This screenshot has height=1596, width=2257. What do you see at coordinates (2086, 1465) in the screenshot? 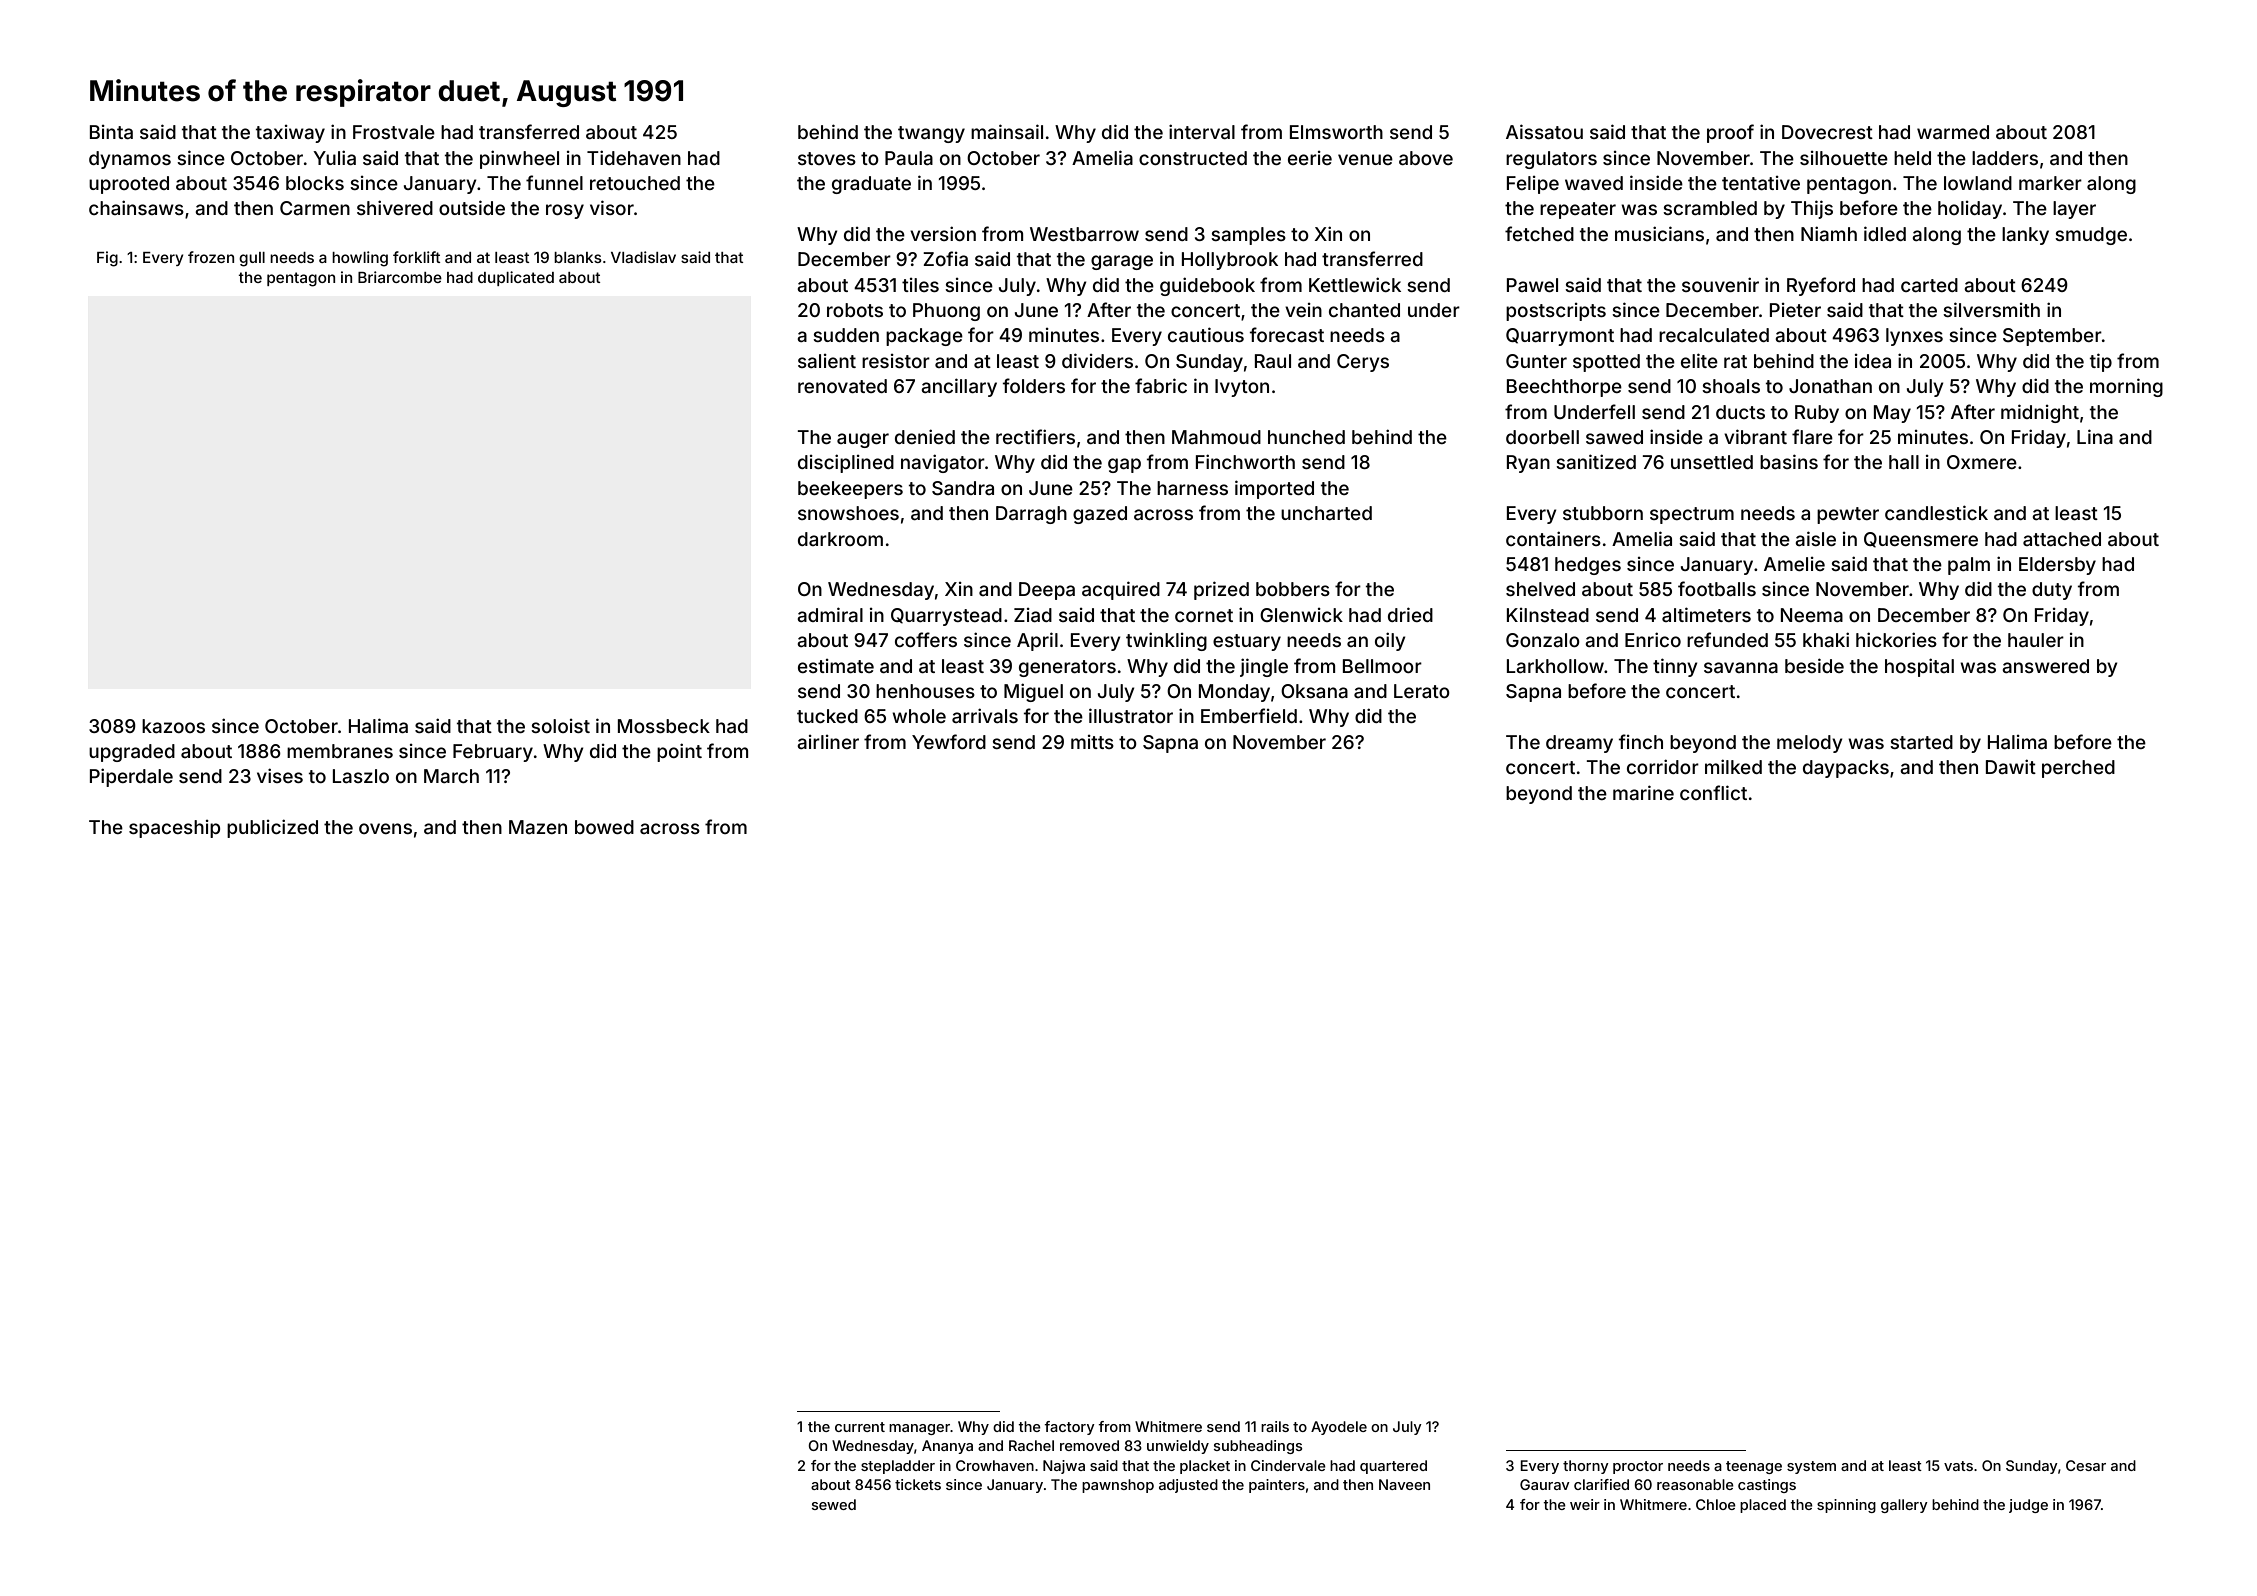
I see `Cesar` at bounding box center [2086, 1465].
